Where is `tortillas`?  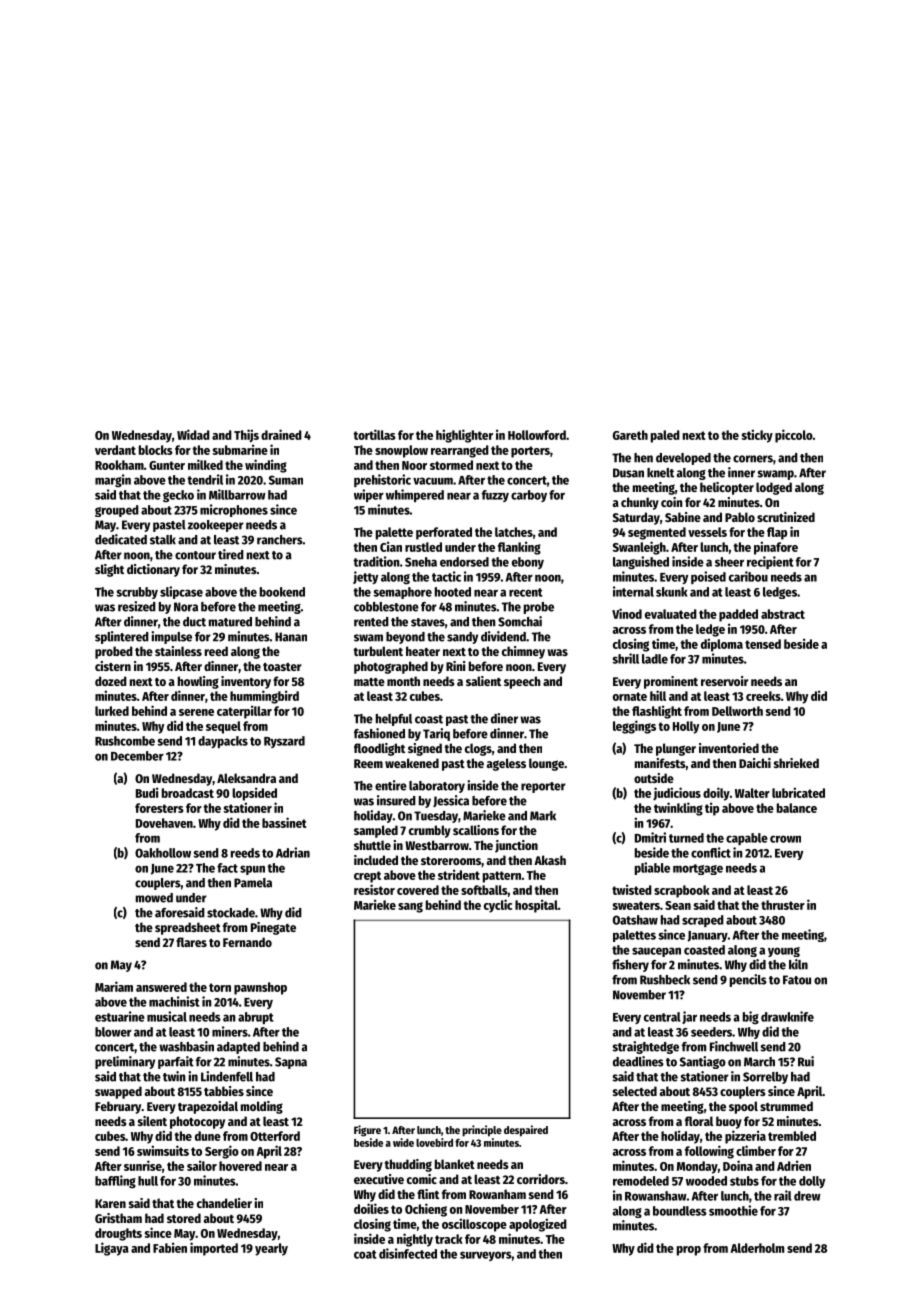
tortillas is located at coordinates (375, 434).
